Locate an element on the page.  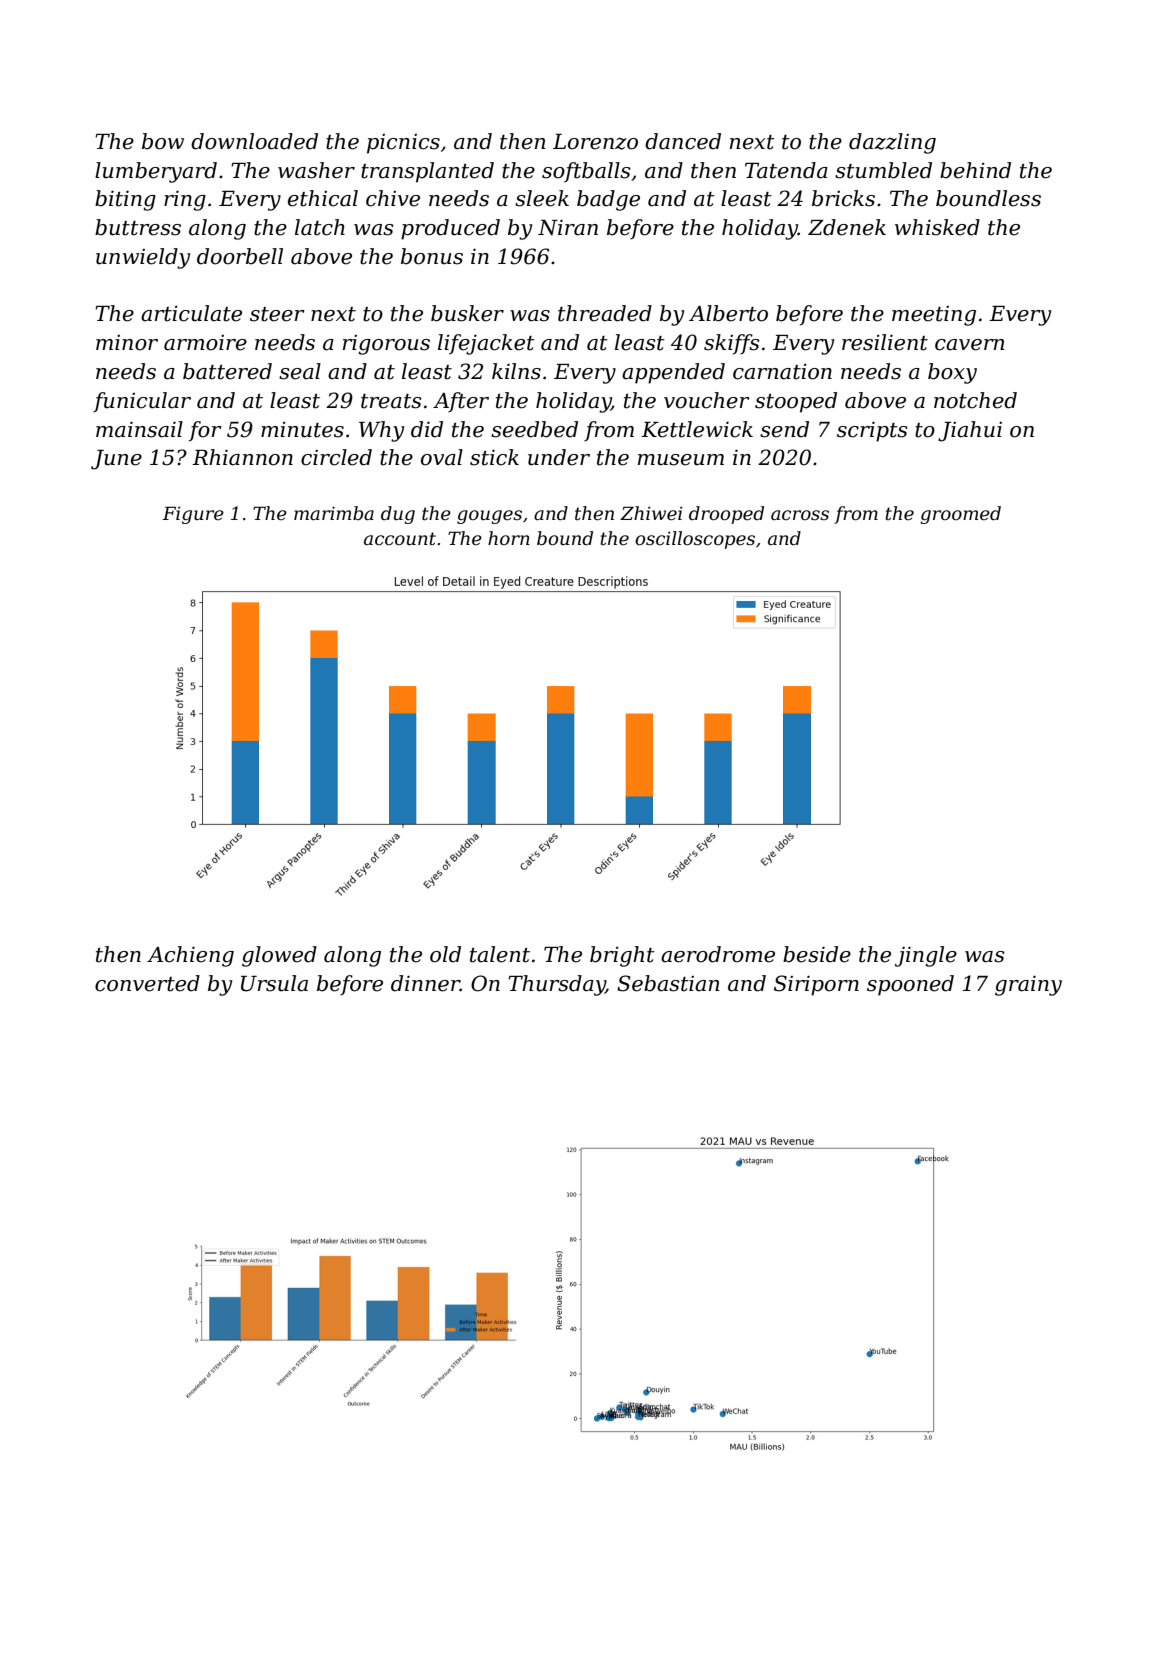
Sebastian is located at coordinates (668, 983).
